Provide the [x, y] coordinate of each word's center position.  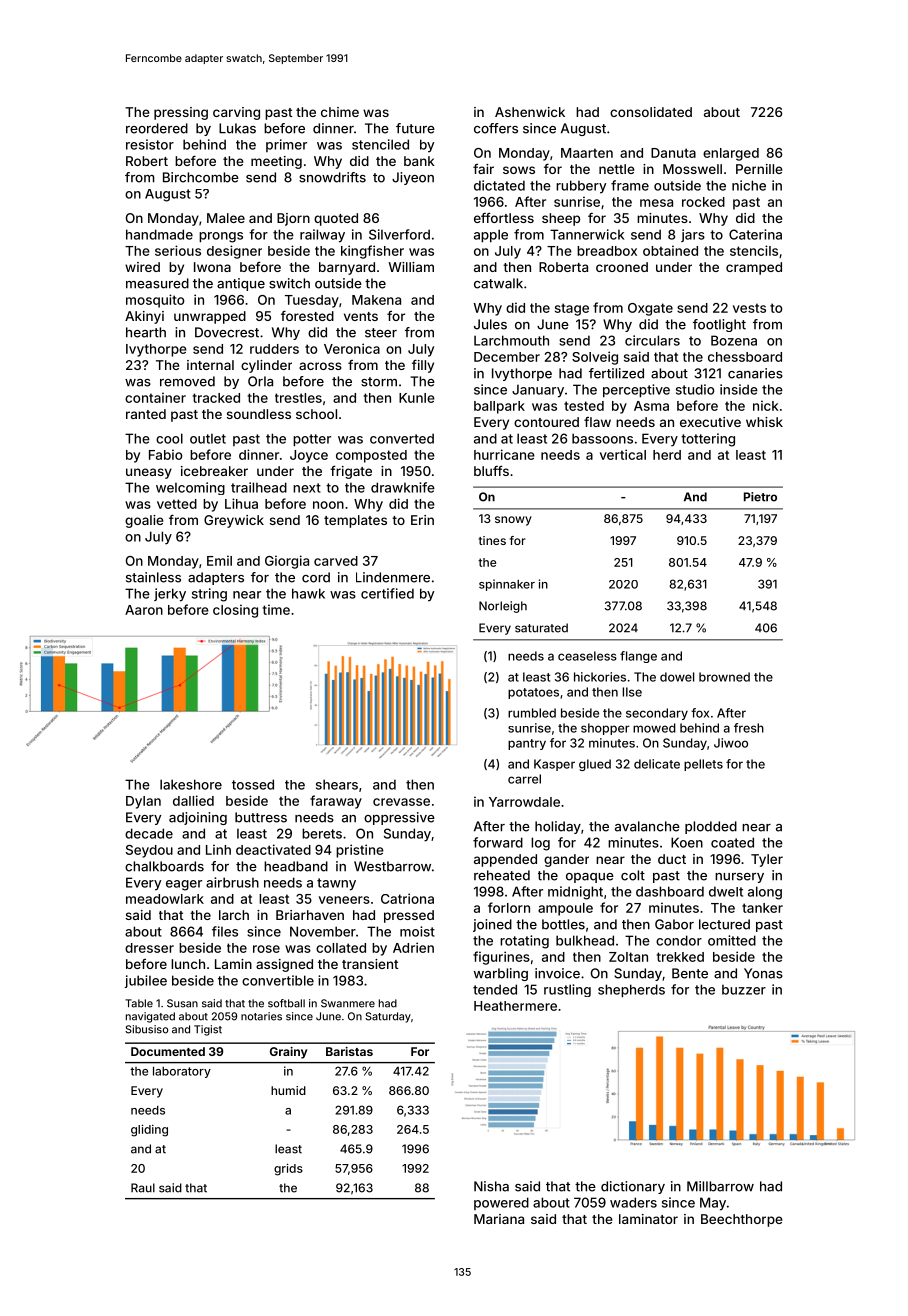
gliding [149, 1130]
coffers [496, 128]
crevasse [401, 802]
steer [381, 333]
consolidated [651, 112]
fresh [749, 728]
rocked [703, 202]
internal [210, 365]
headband [296, 866]
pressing [181, 113]
